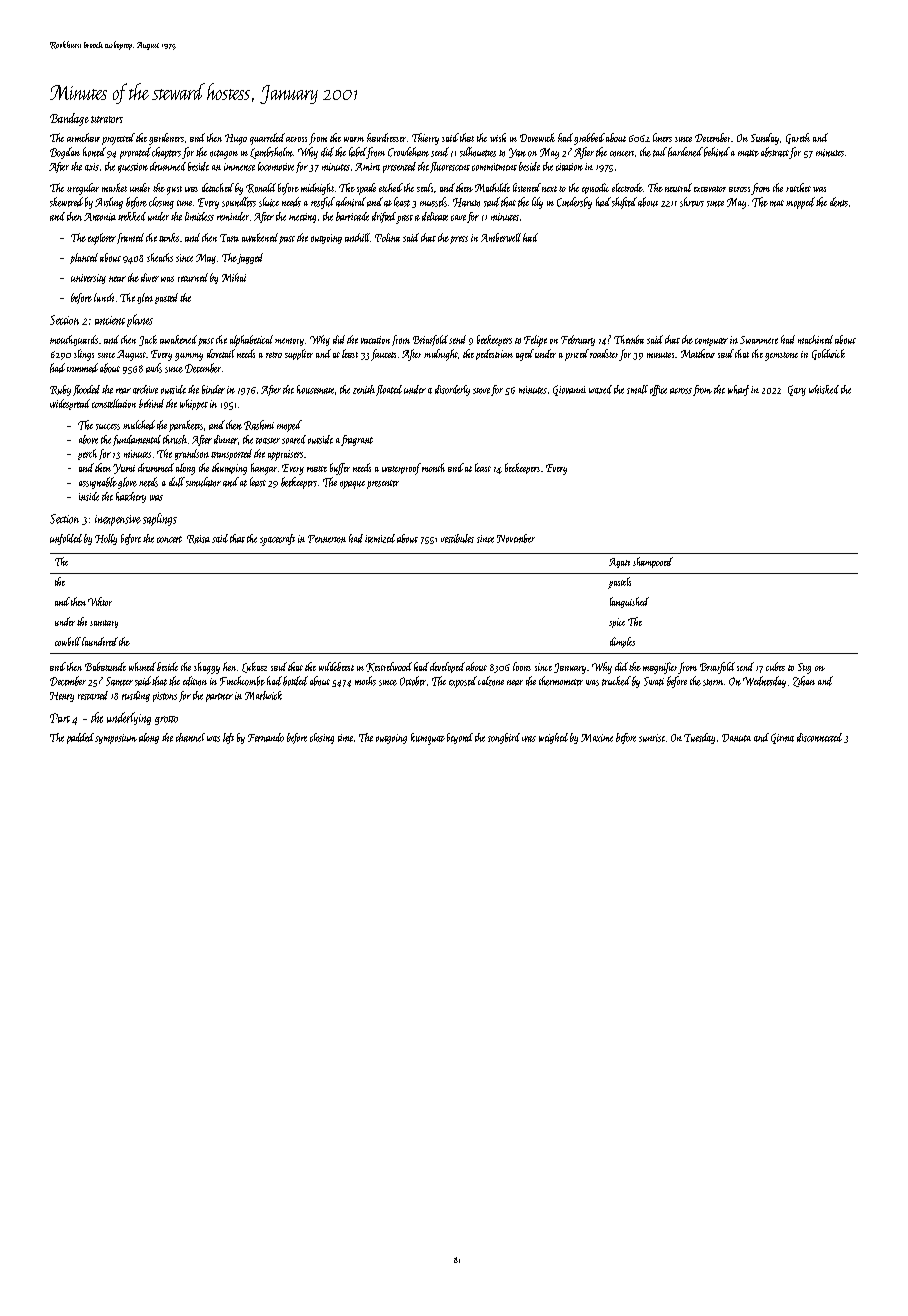  What do you see at coordinates (387, 237) in the screenshot?
I see `Polina` at bounding box center [387, 237].
